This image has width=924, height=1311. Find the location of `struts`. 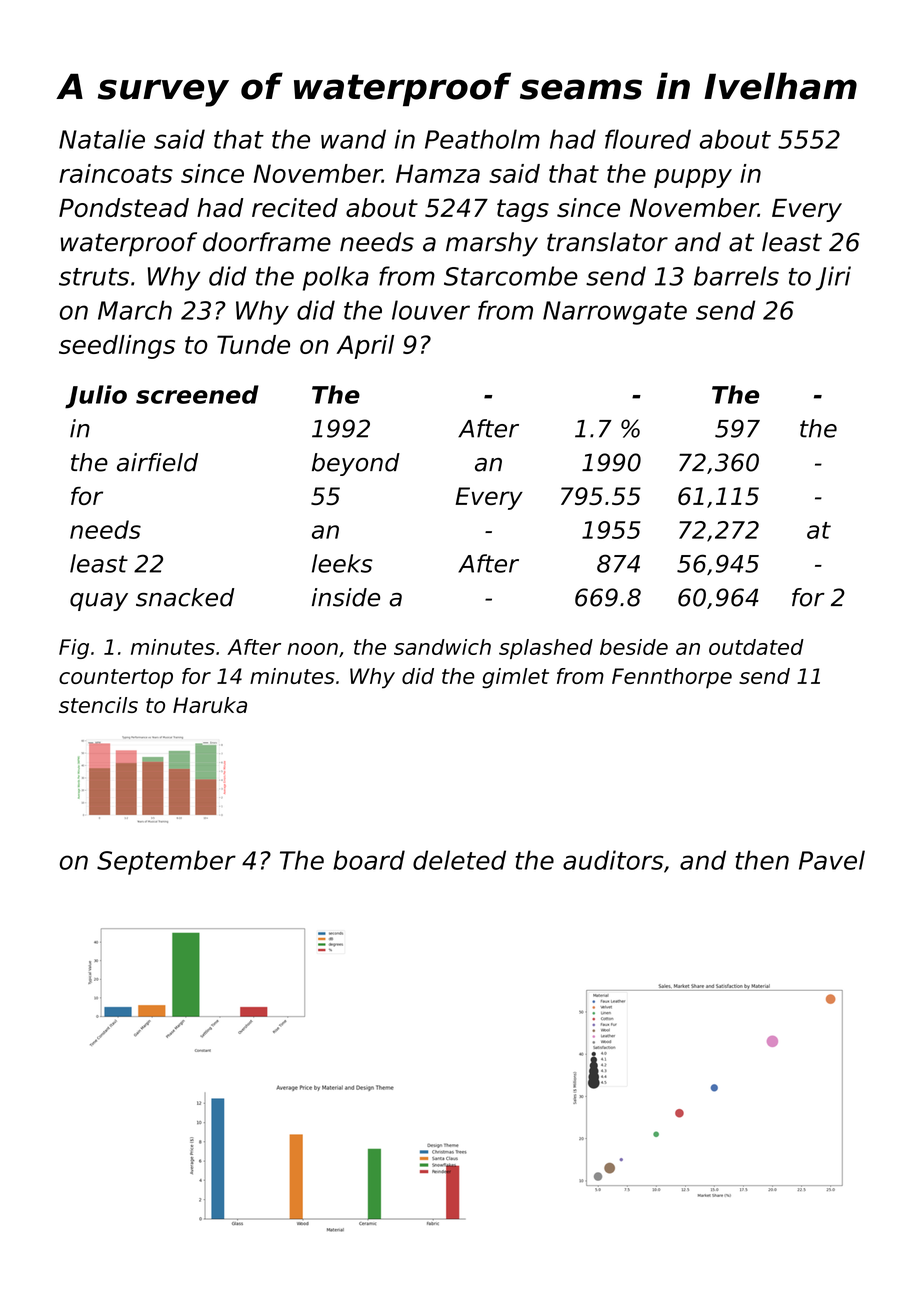

struts is located at coordinates (94, 277).
